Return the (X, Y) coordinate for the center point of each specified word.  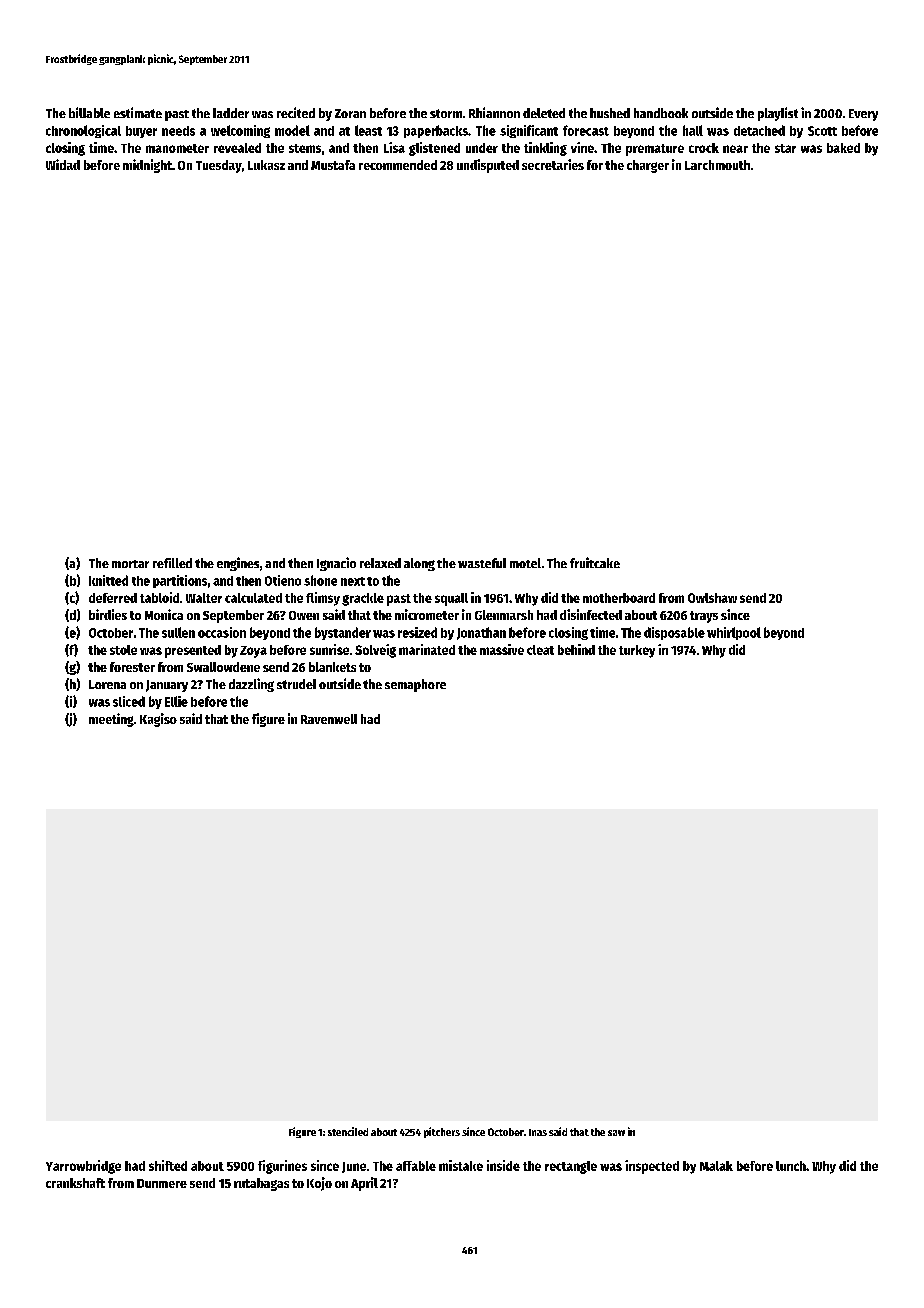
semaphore (415, 685)
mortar (130, 564)
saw (616, 1133)
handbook (661, 113)
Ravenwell (329, 719)
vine (582, 147)
